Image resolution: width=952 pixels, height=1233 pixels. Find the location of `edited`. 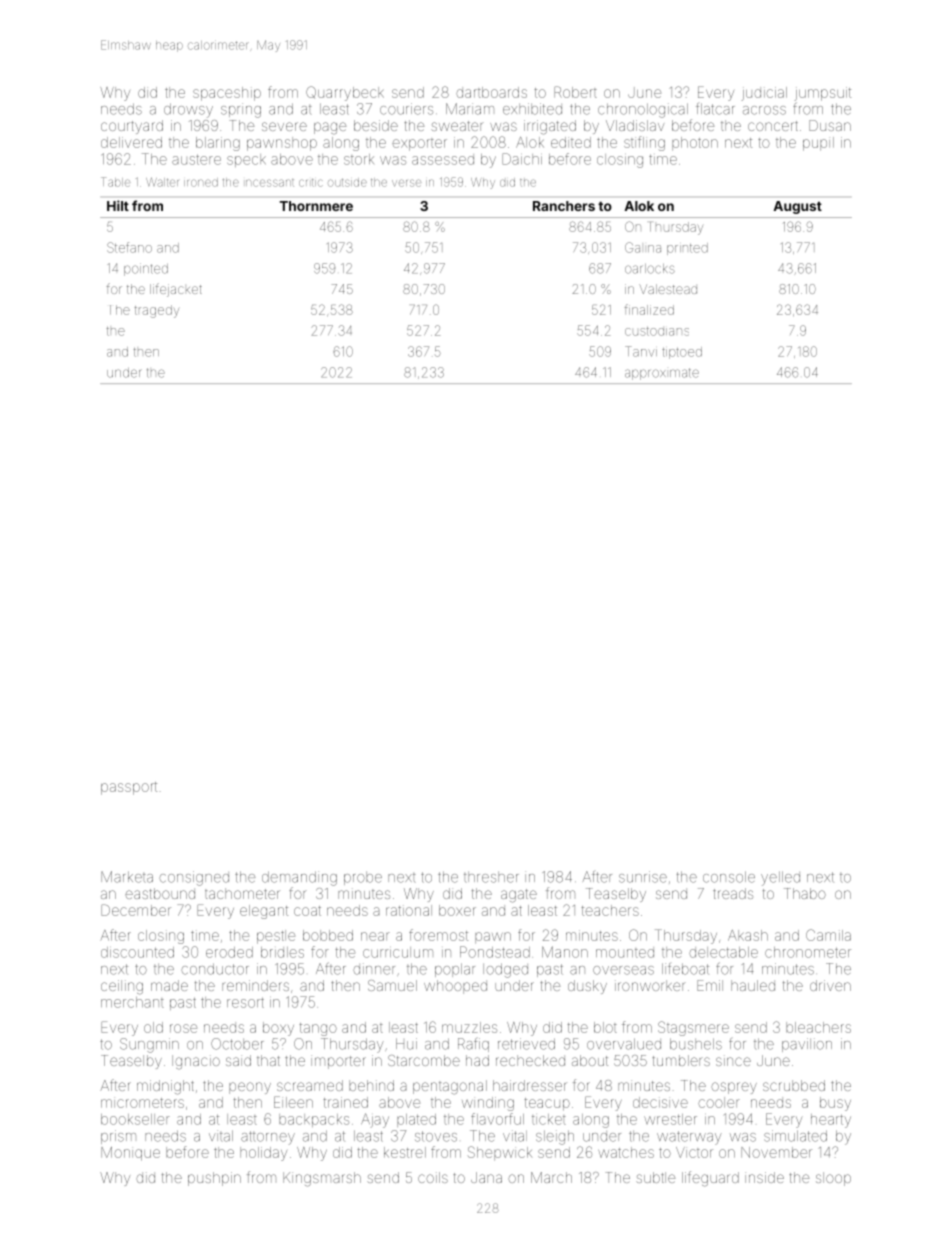

edited is located at coordinates (571, 142).
